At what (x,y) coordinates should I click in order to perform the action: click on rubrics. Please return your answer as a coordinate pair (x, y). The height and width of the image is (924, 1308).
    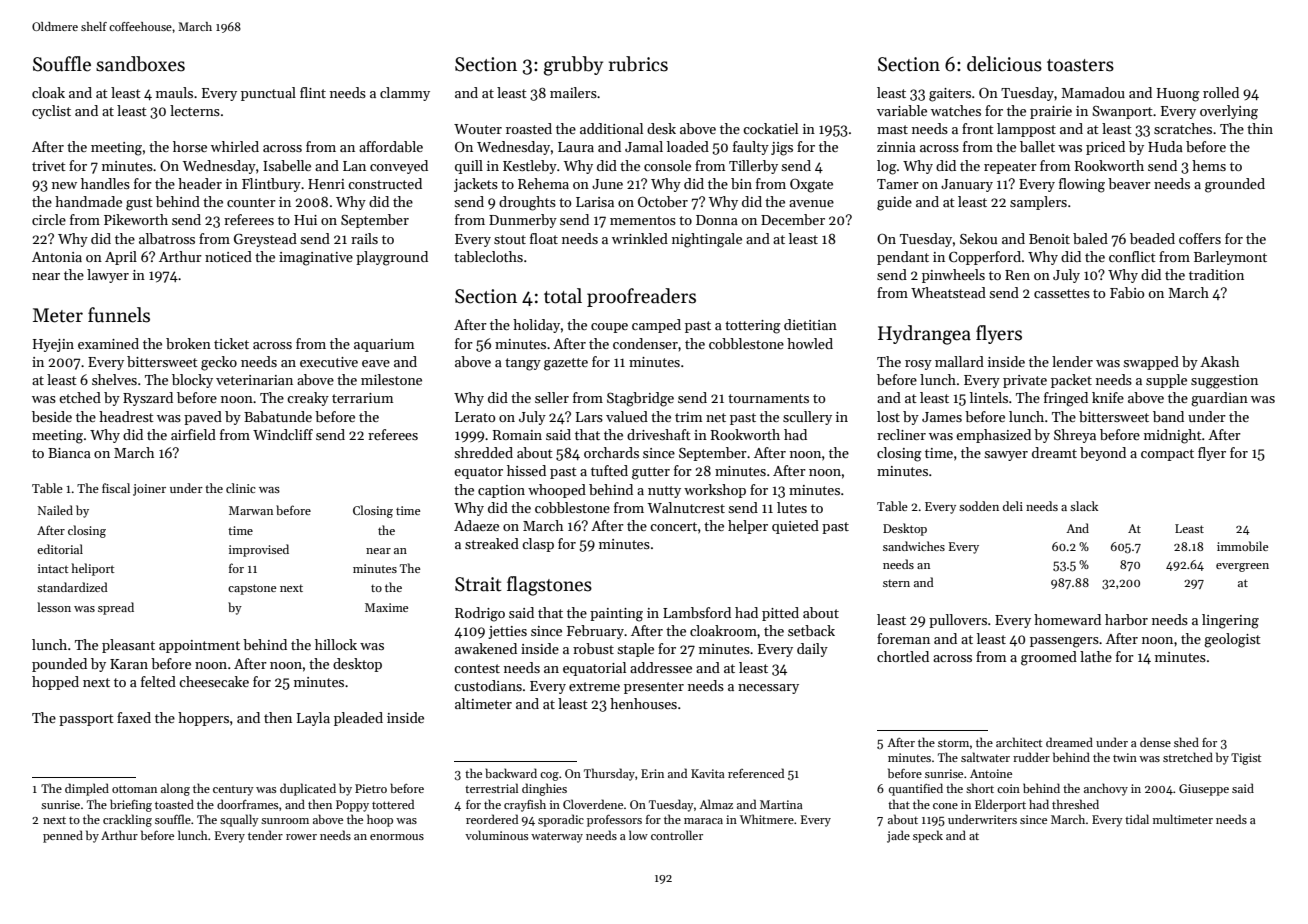
    Looking at the image, I should click on (638, 64).
